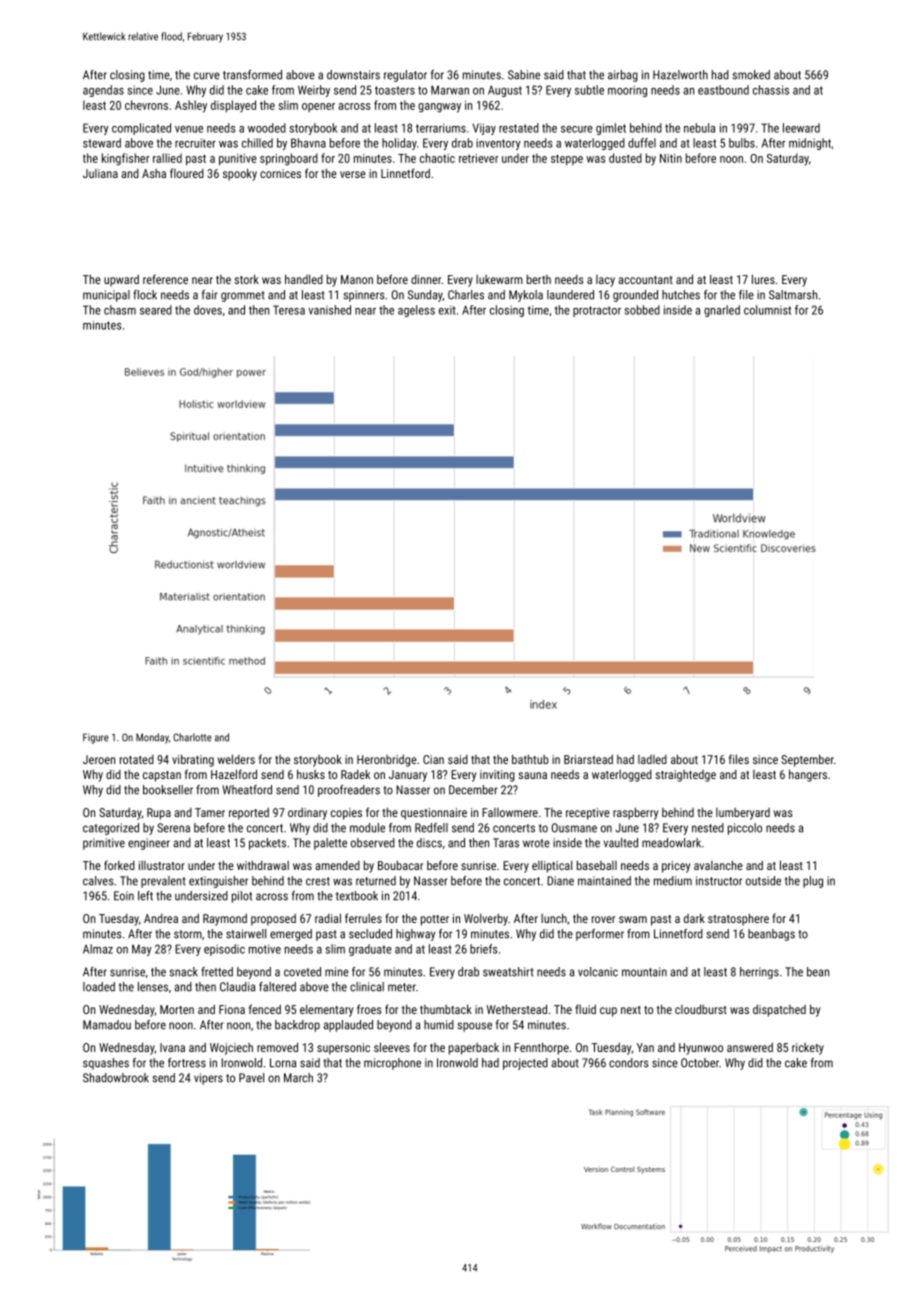 The image size is (924, 1308). What do you see at coordinates (671, 158) in the page?
I see `Nitin` at bounding box center [671, 158].
